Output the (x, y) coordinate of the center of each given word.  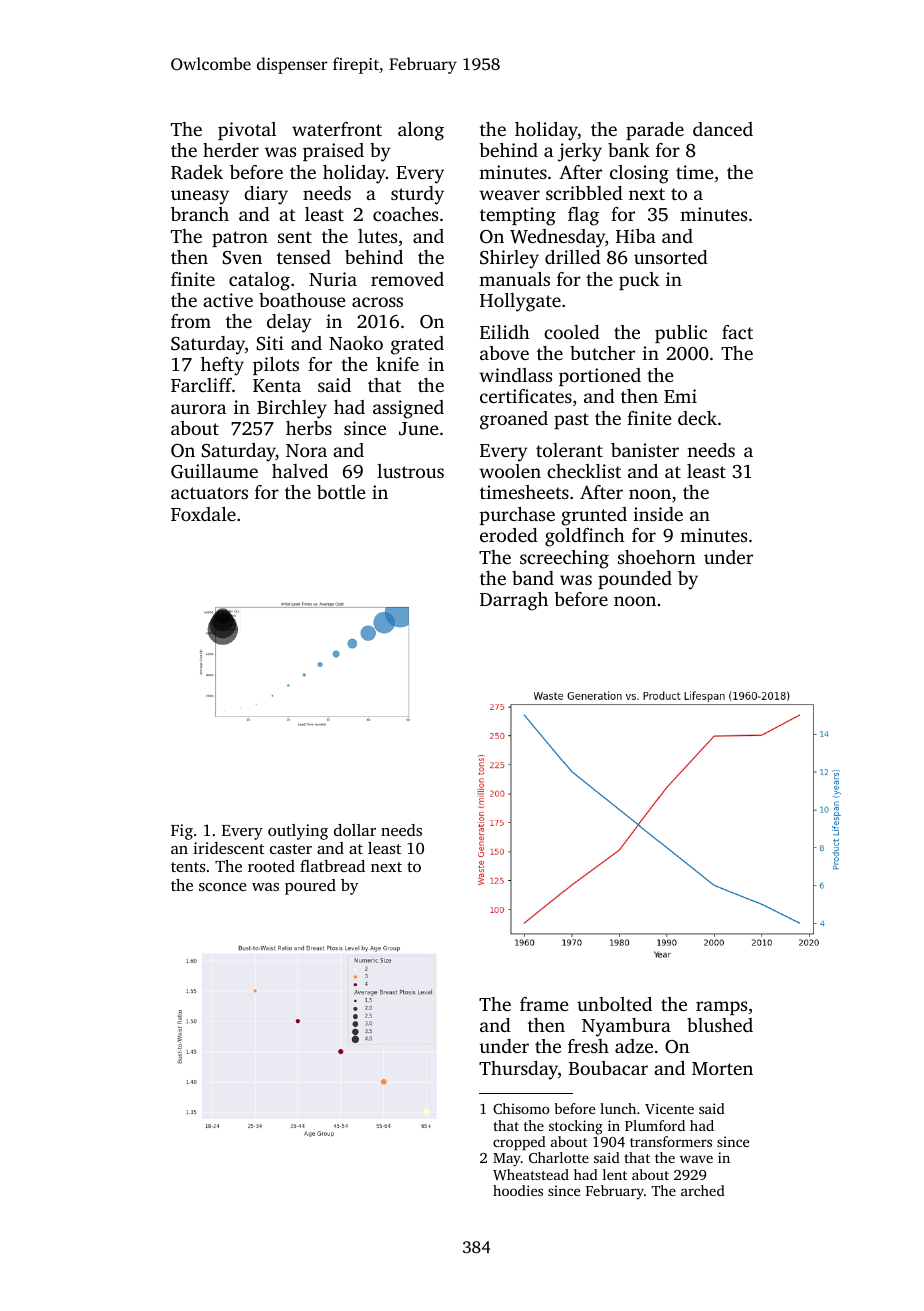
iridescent (228, 848)
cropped (519, 1143)
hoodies (518, 1190)
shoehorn (656, 557)
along (421, 131)
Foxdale (203, 514)
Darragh (514, 601)
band (533, 578)
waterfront (337, 129)
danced (723, 129)
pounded (635, 580)
